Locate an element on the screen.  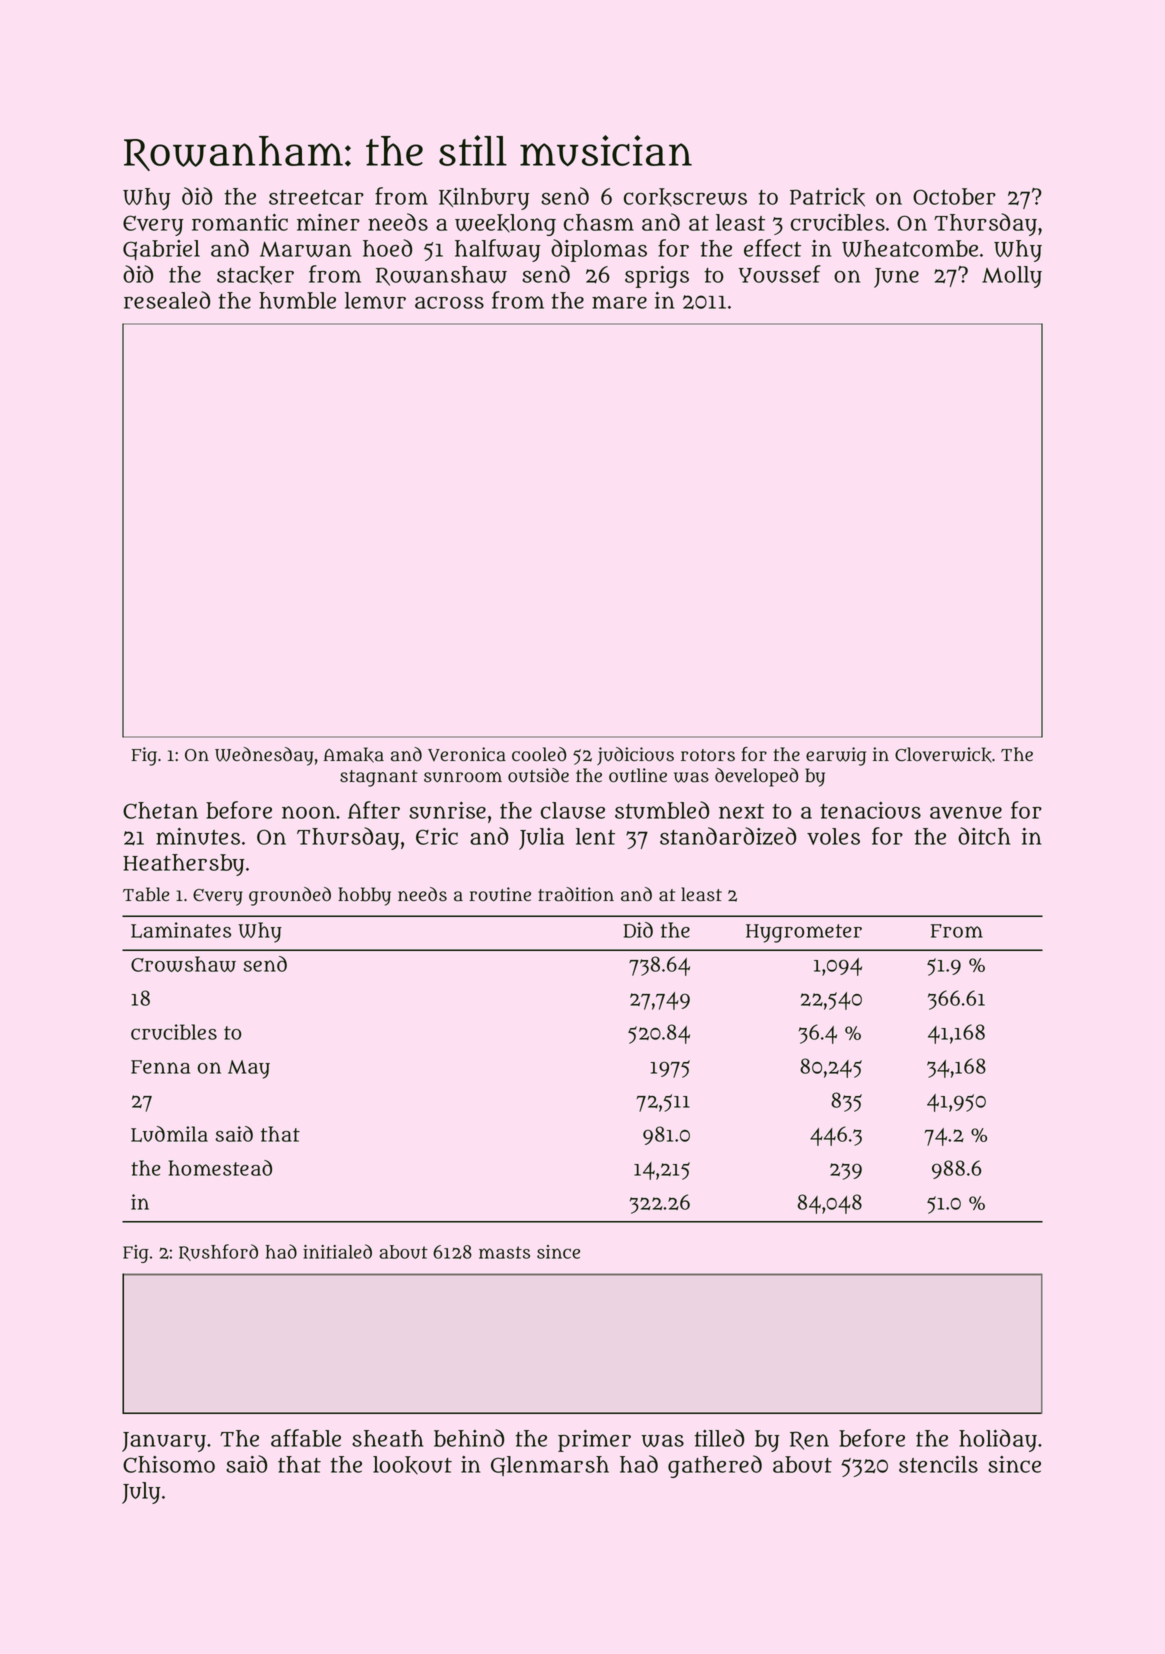
Molly is located at coordinates (1012, 277).
